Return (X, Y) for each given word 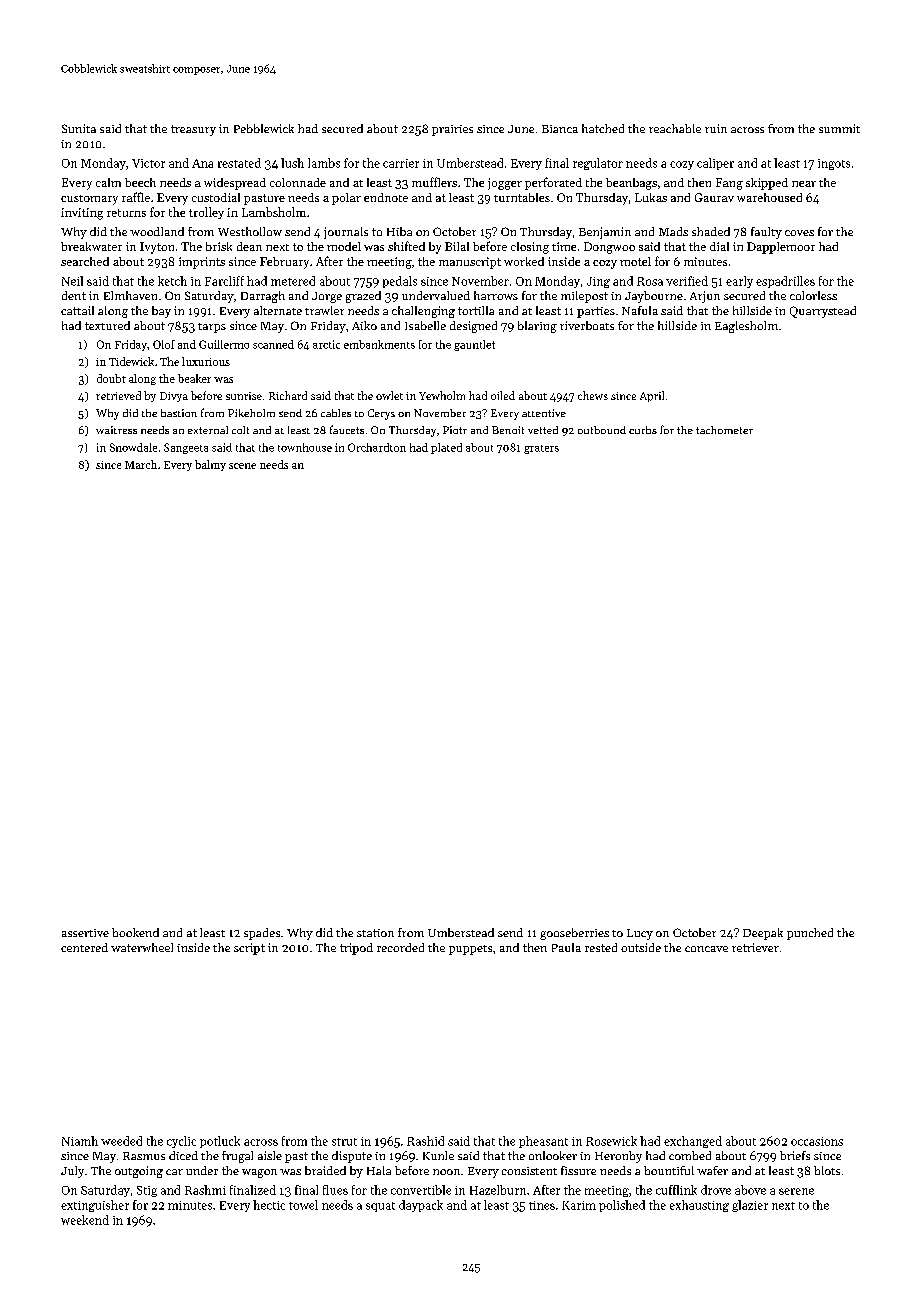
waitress (116, 430)
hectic (269, 1205)
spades (262, 934)
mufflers (434, 182)
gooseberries (574, 934)
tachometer (724, 430)
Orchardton (377, 447)
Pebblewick (264, 128)
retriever (755, 947)
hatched (603, 128)
